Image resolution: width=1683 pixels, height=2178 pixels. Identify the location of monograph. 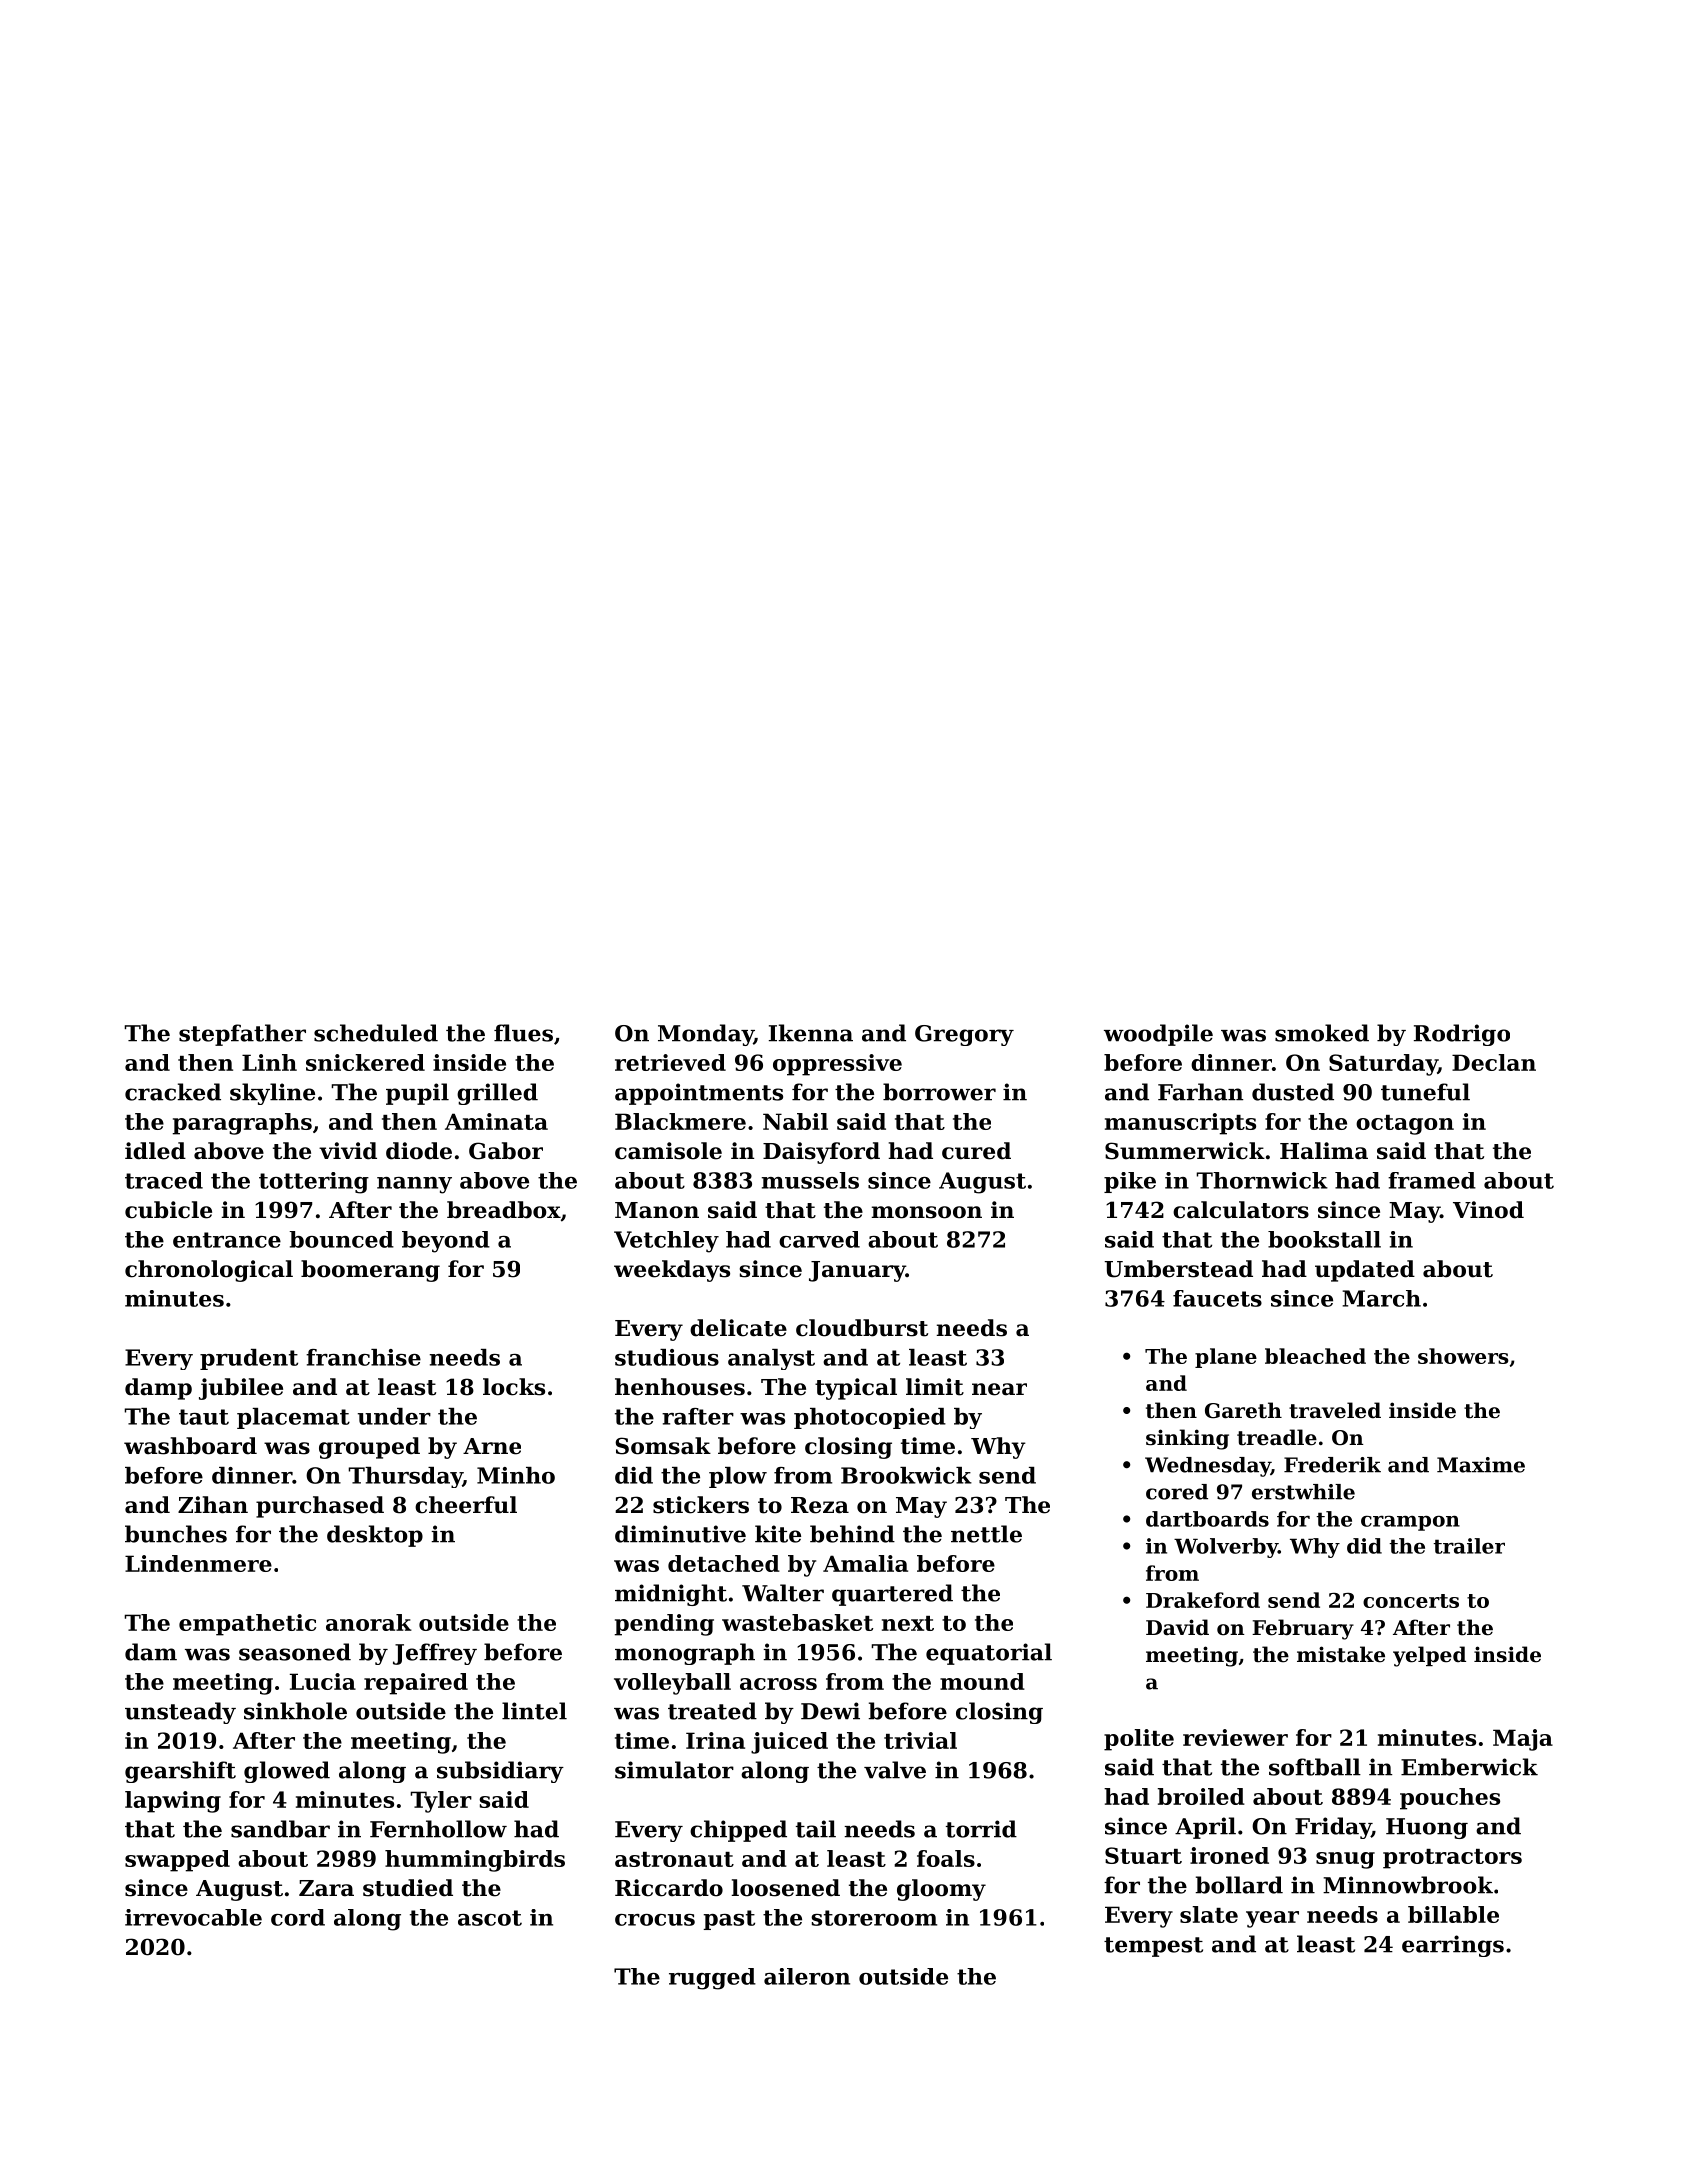
(685, 1654).
